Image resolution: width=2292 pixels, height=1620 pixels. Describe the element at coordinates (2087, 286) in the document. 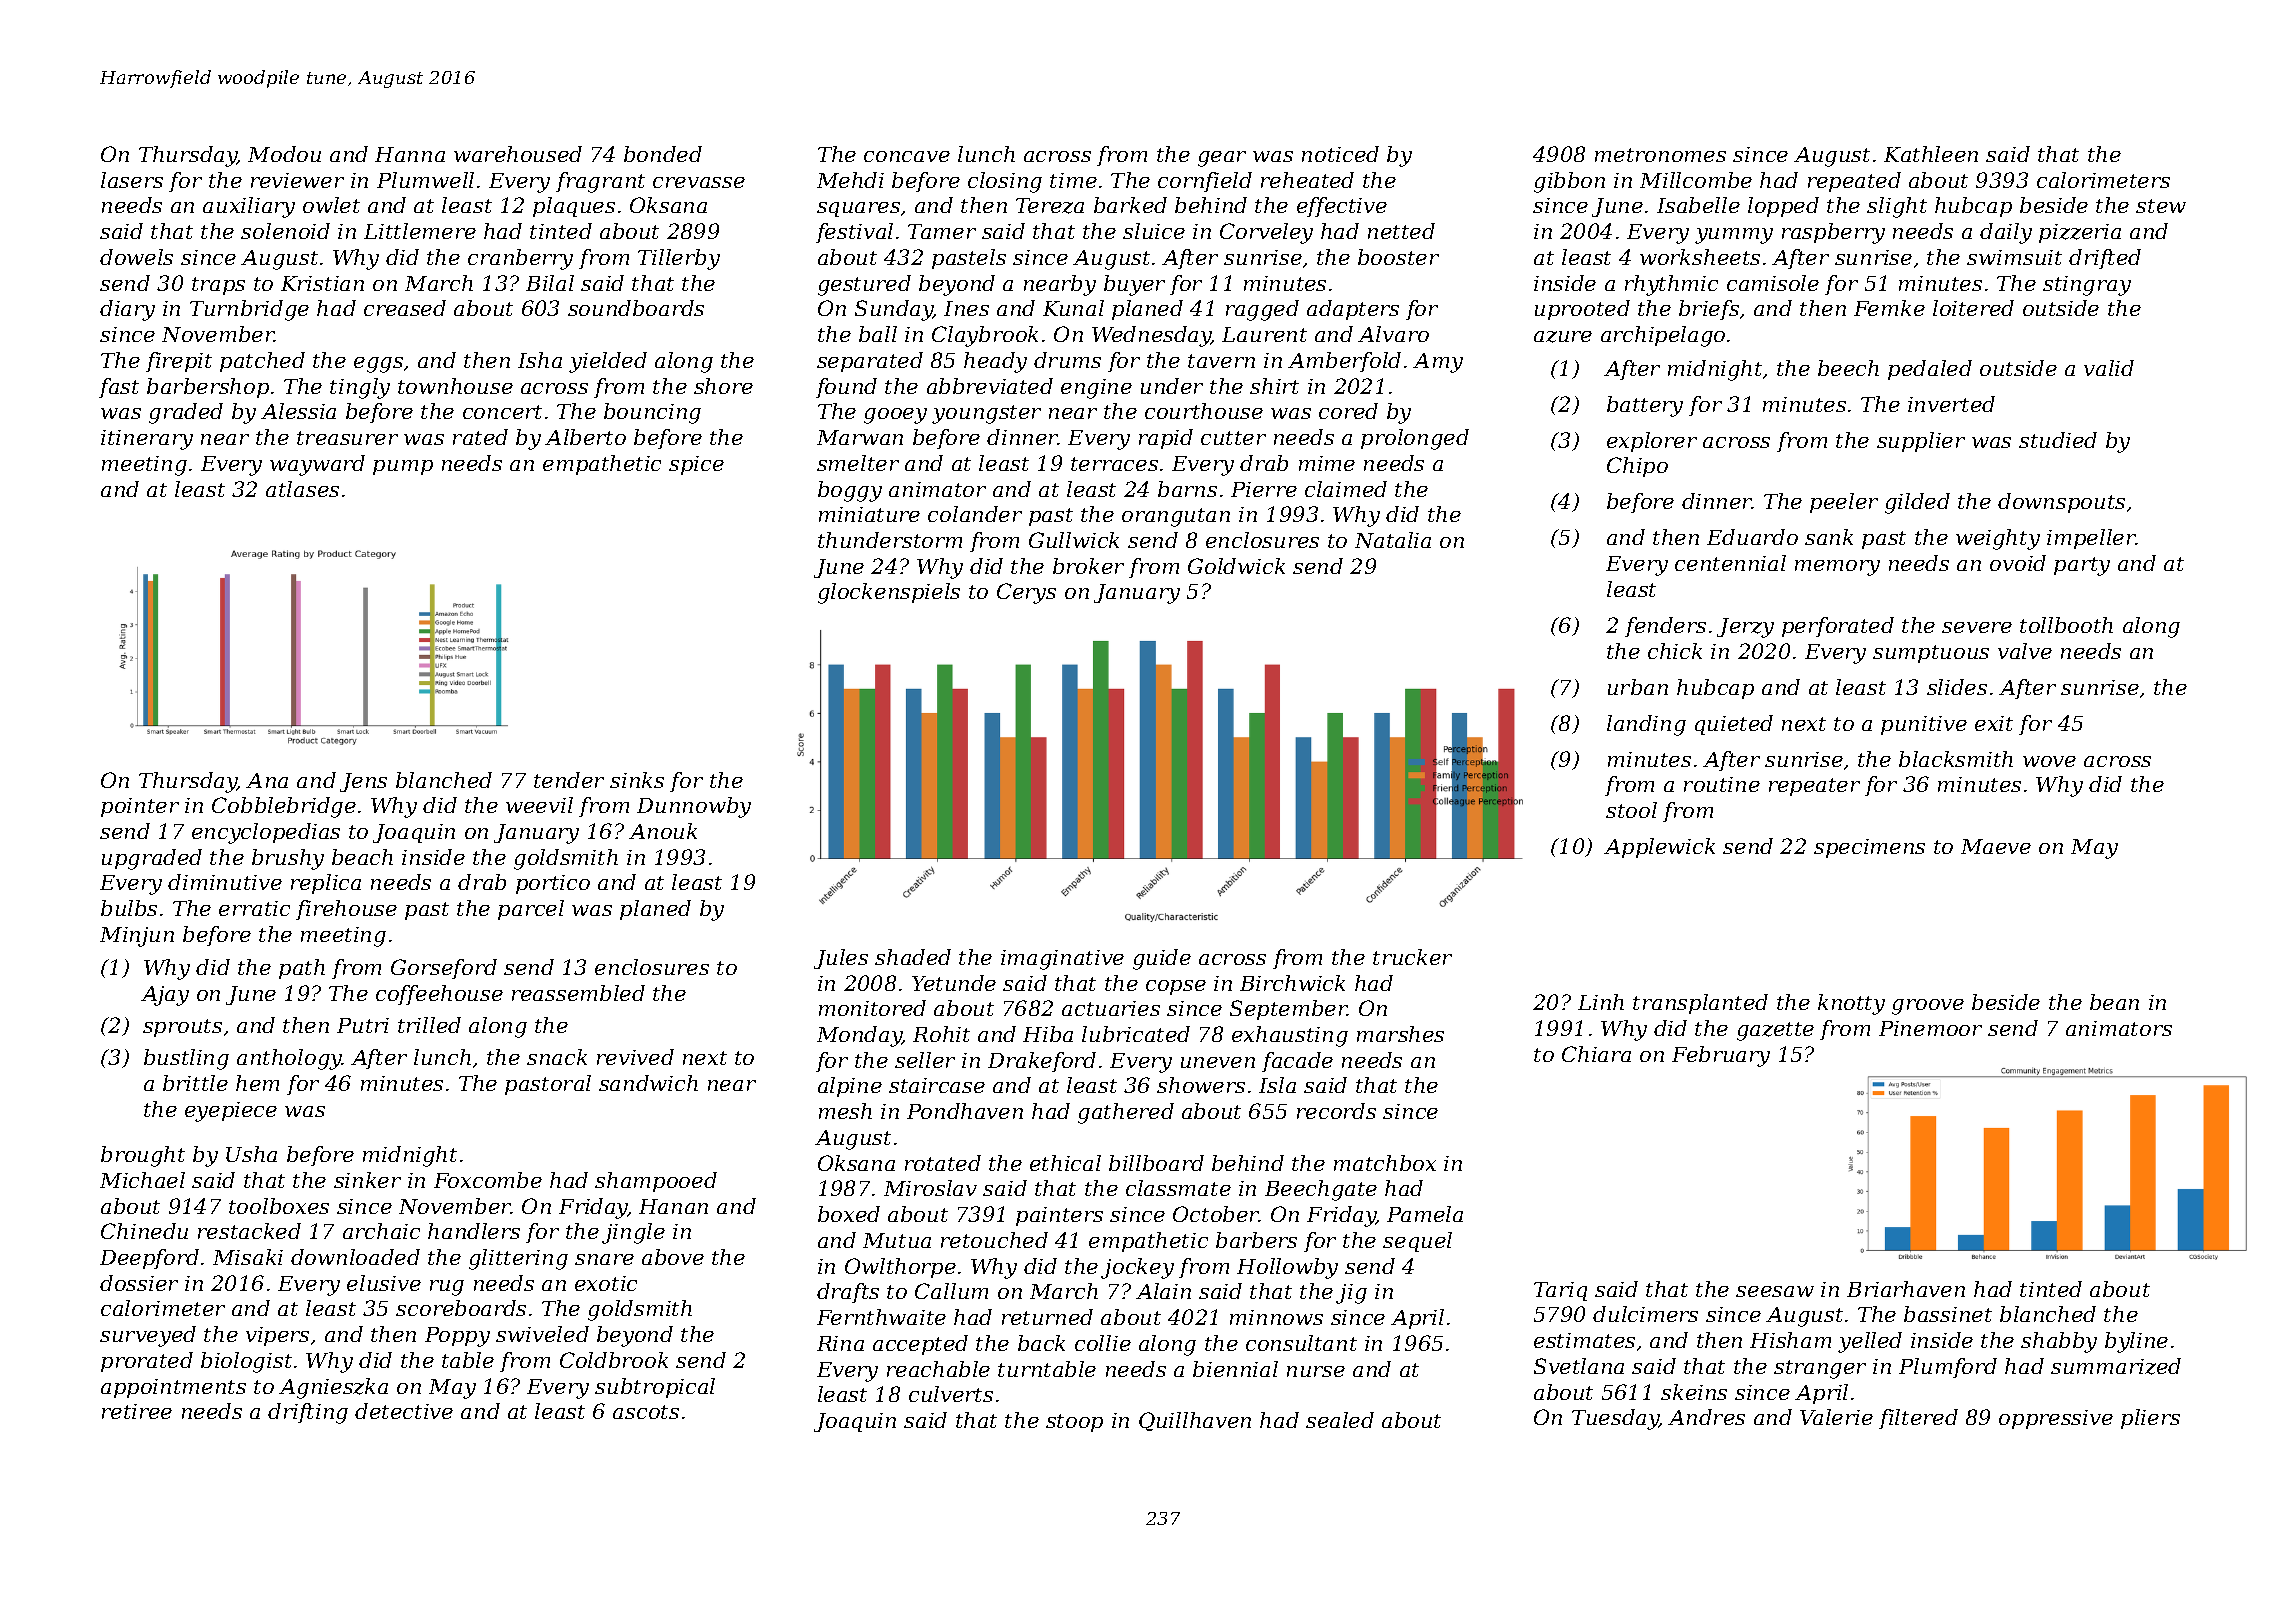

I see `stingray` at that location.
